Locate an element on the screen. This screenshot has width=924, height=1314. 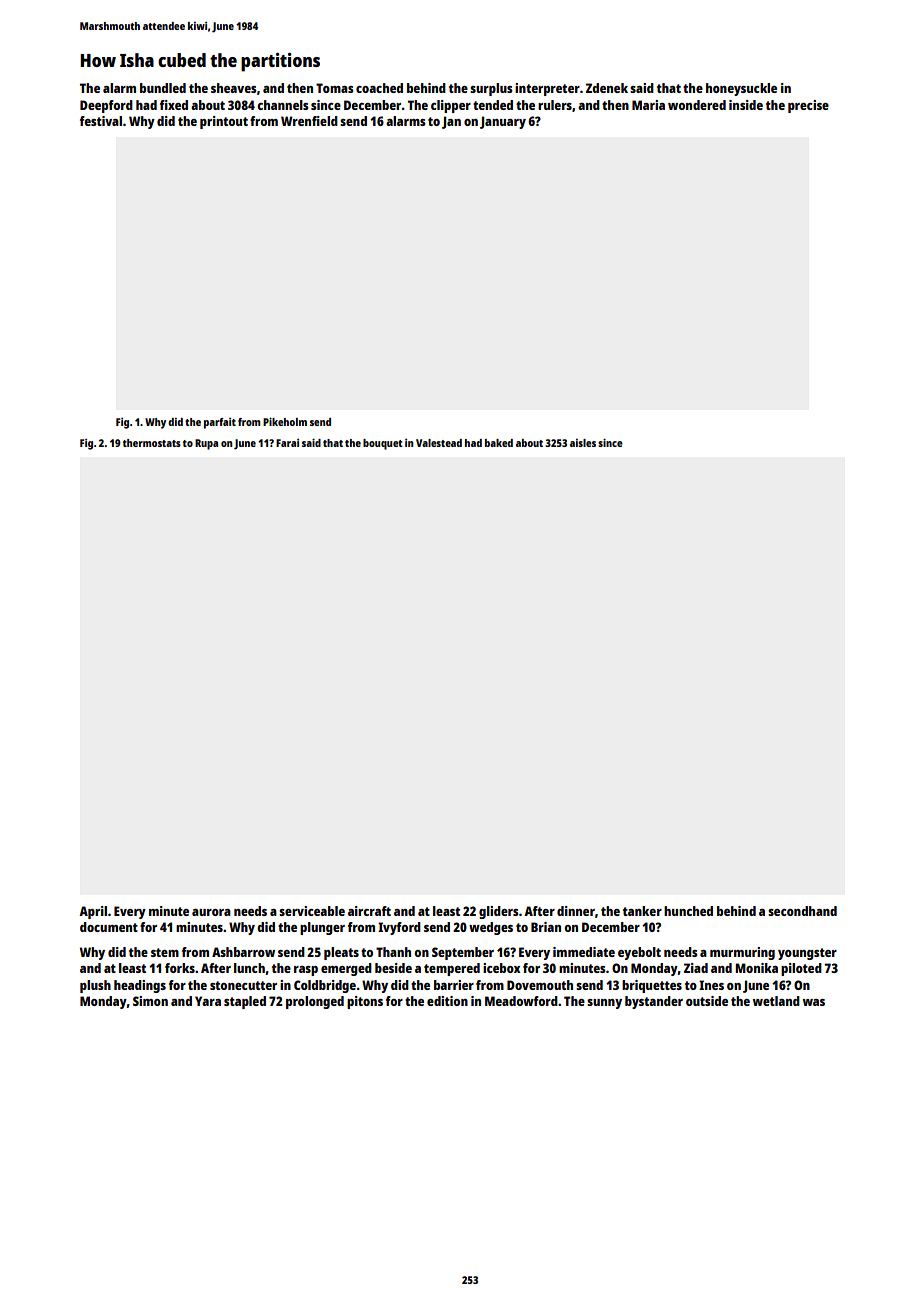
January is located at coordinates (503, 122).
